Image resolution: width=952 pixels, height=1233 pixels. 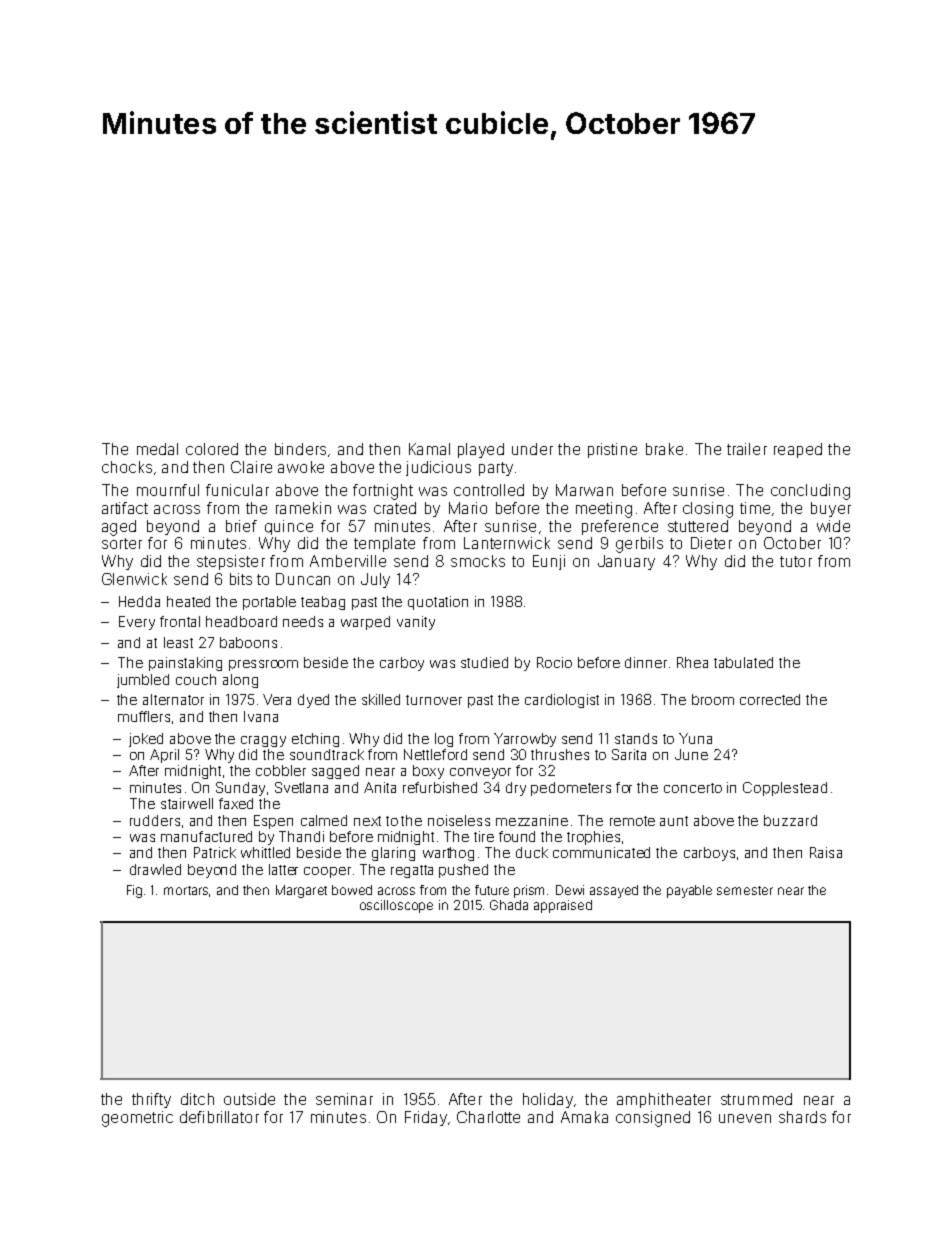 I want to click on defibrillator, so click(x=219, y=1117).
